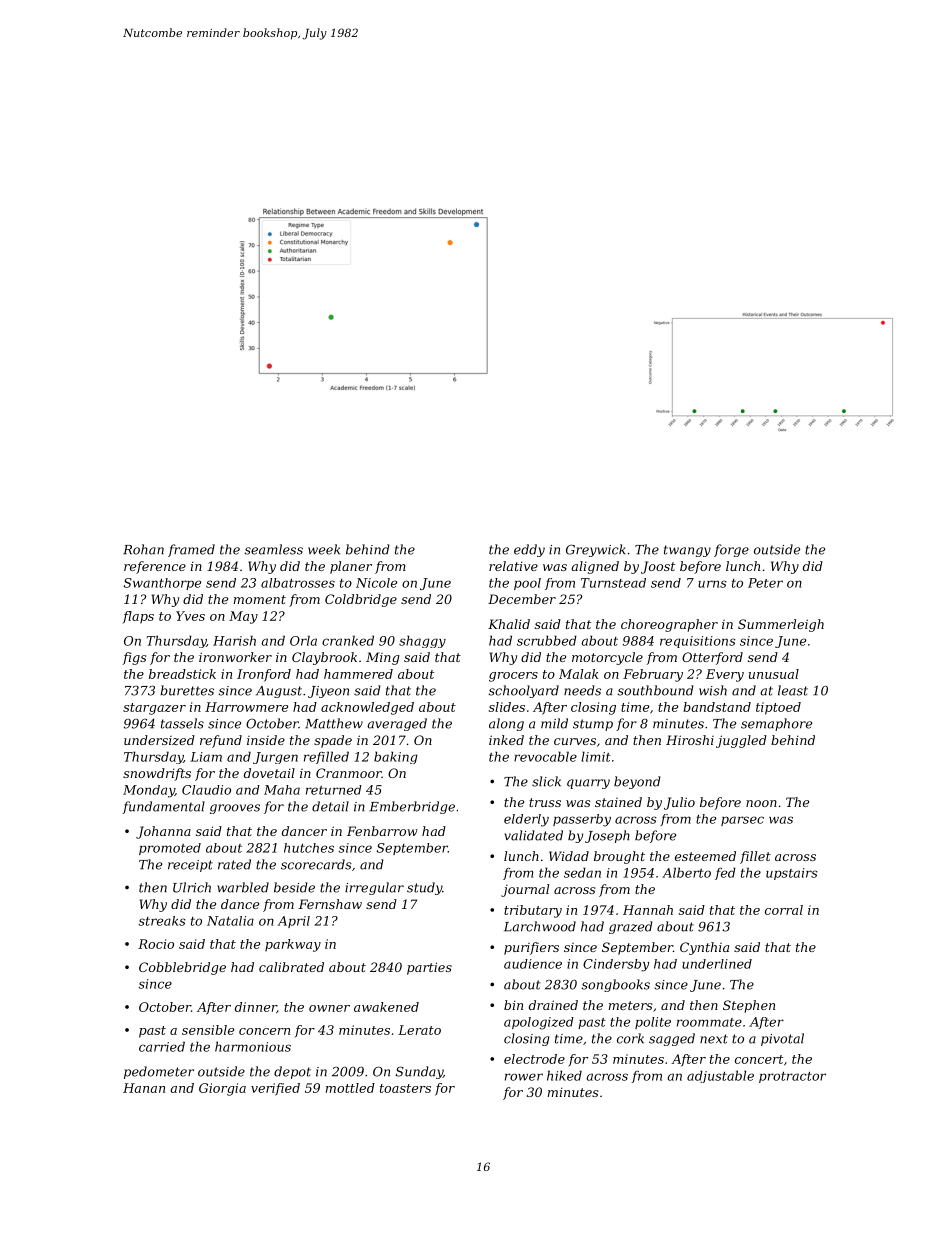 The image size is (952, 1233). What do you see at coordinates (429, 968) in the screenshot?
I see `parties` at bounding box center [429, 968].
